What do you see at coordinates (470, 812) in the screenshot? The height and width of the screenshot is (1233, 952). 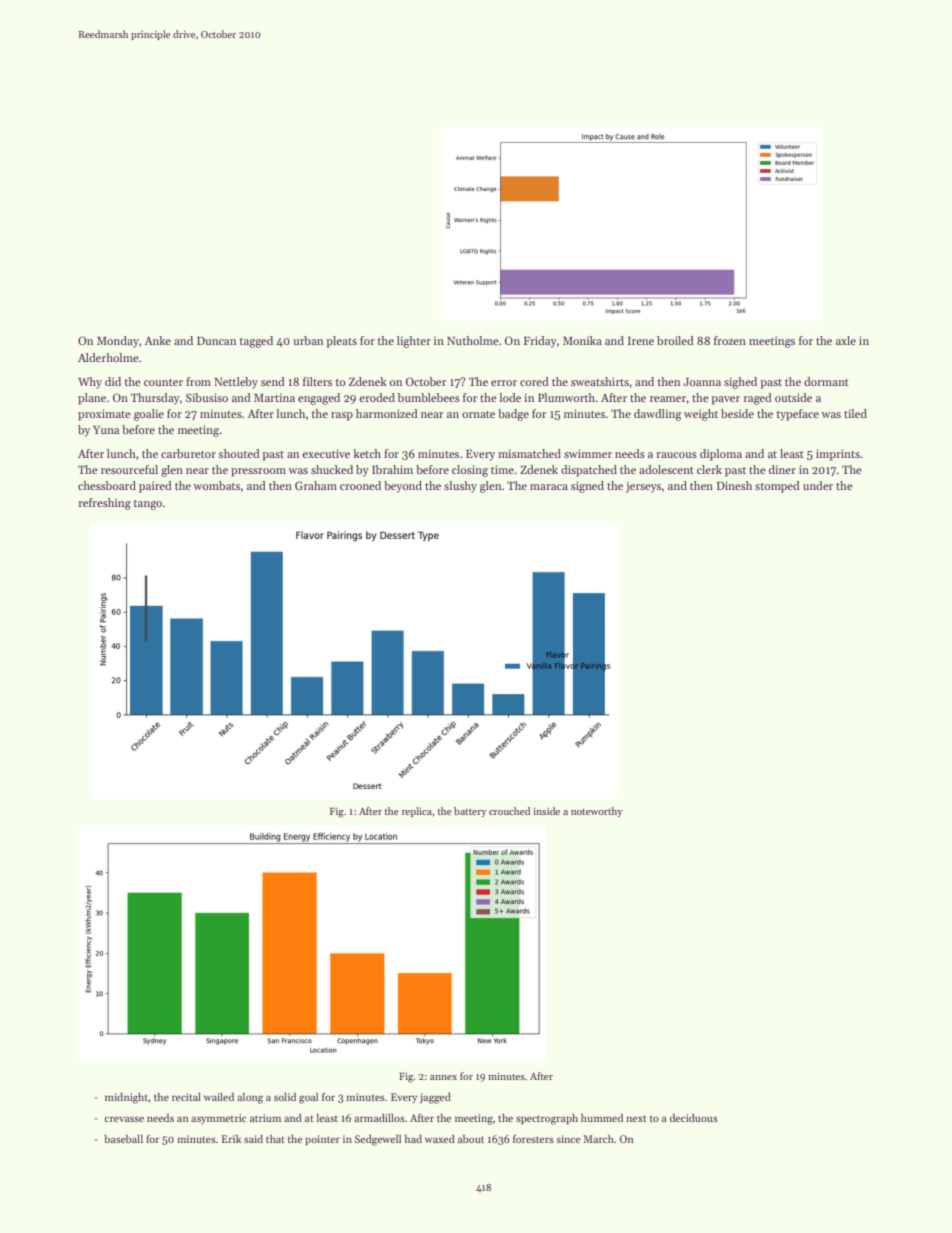 I see `battery` at bounding box center [470, 812].
